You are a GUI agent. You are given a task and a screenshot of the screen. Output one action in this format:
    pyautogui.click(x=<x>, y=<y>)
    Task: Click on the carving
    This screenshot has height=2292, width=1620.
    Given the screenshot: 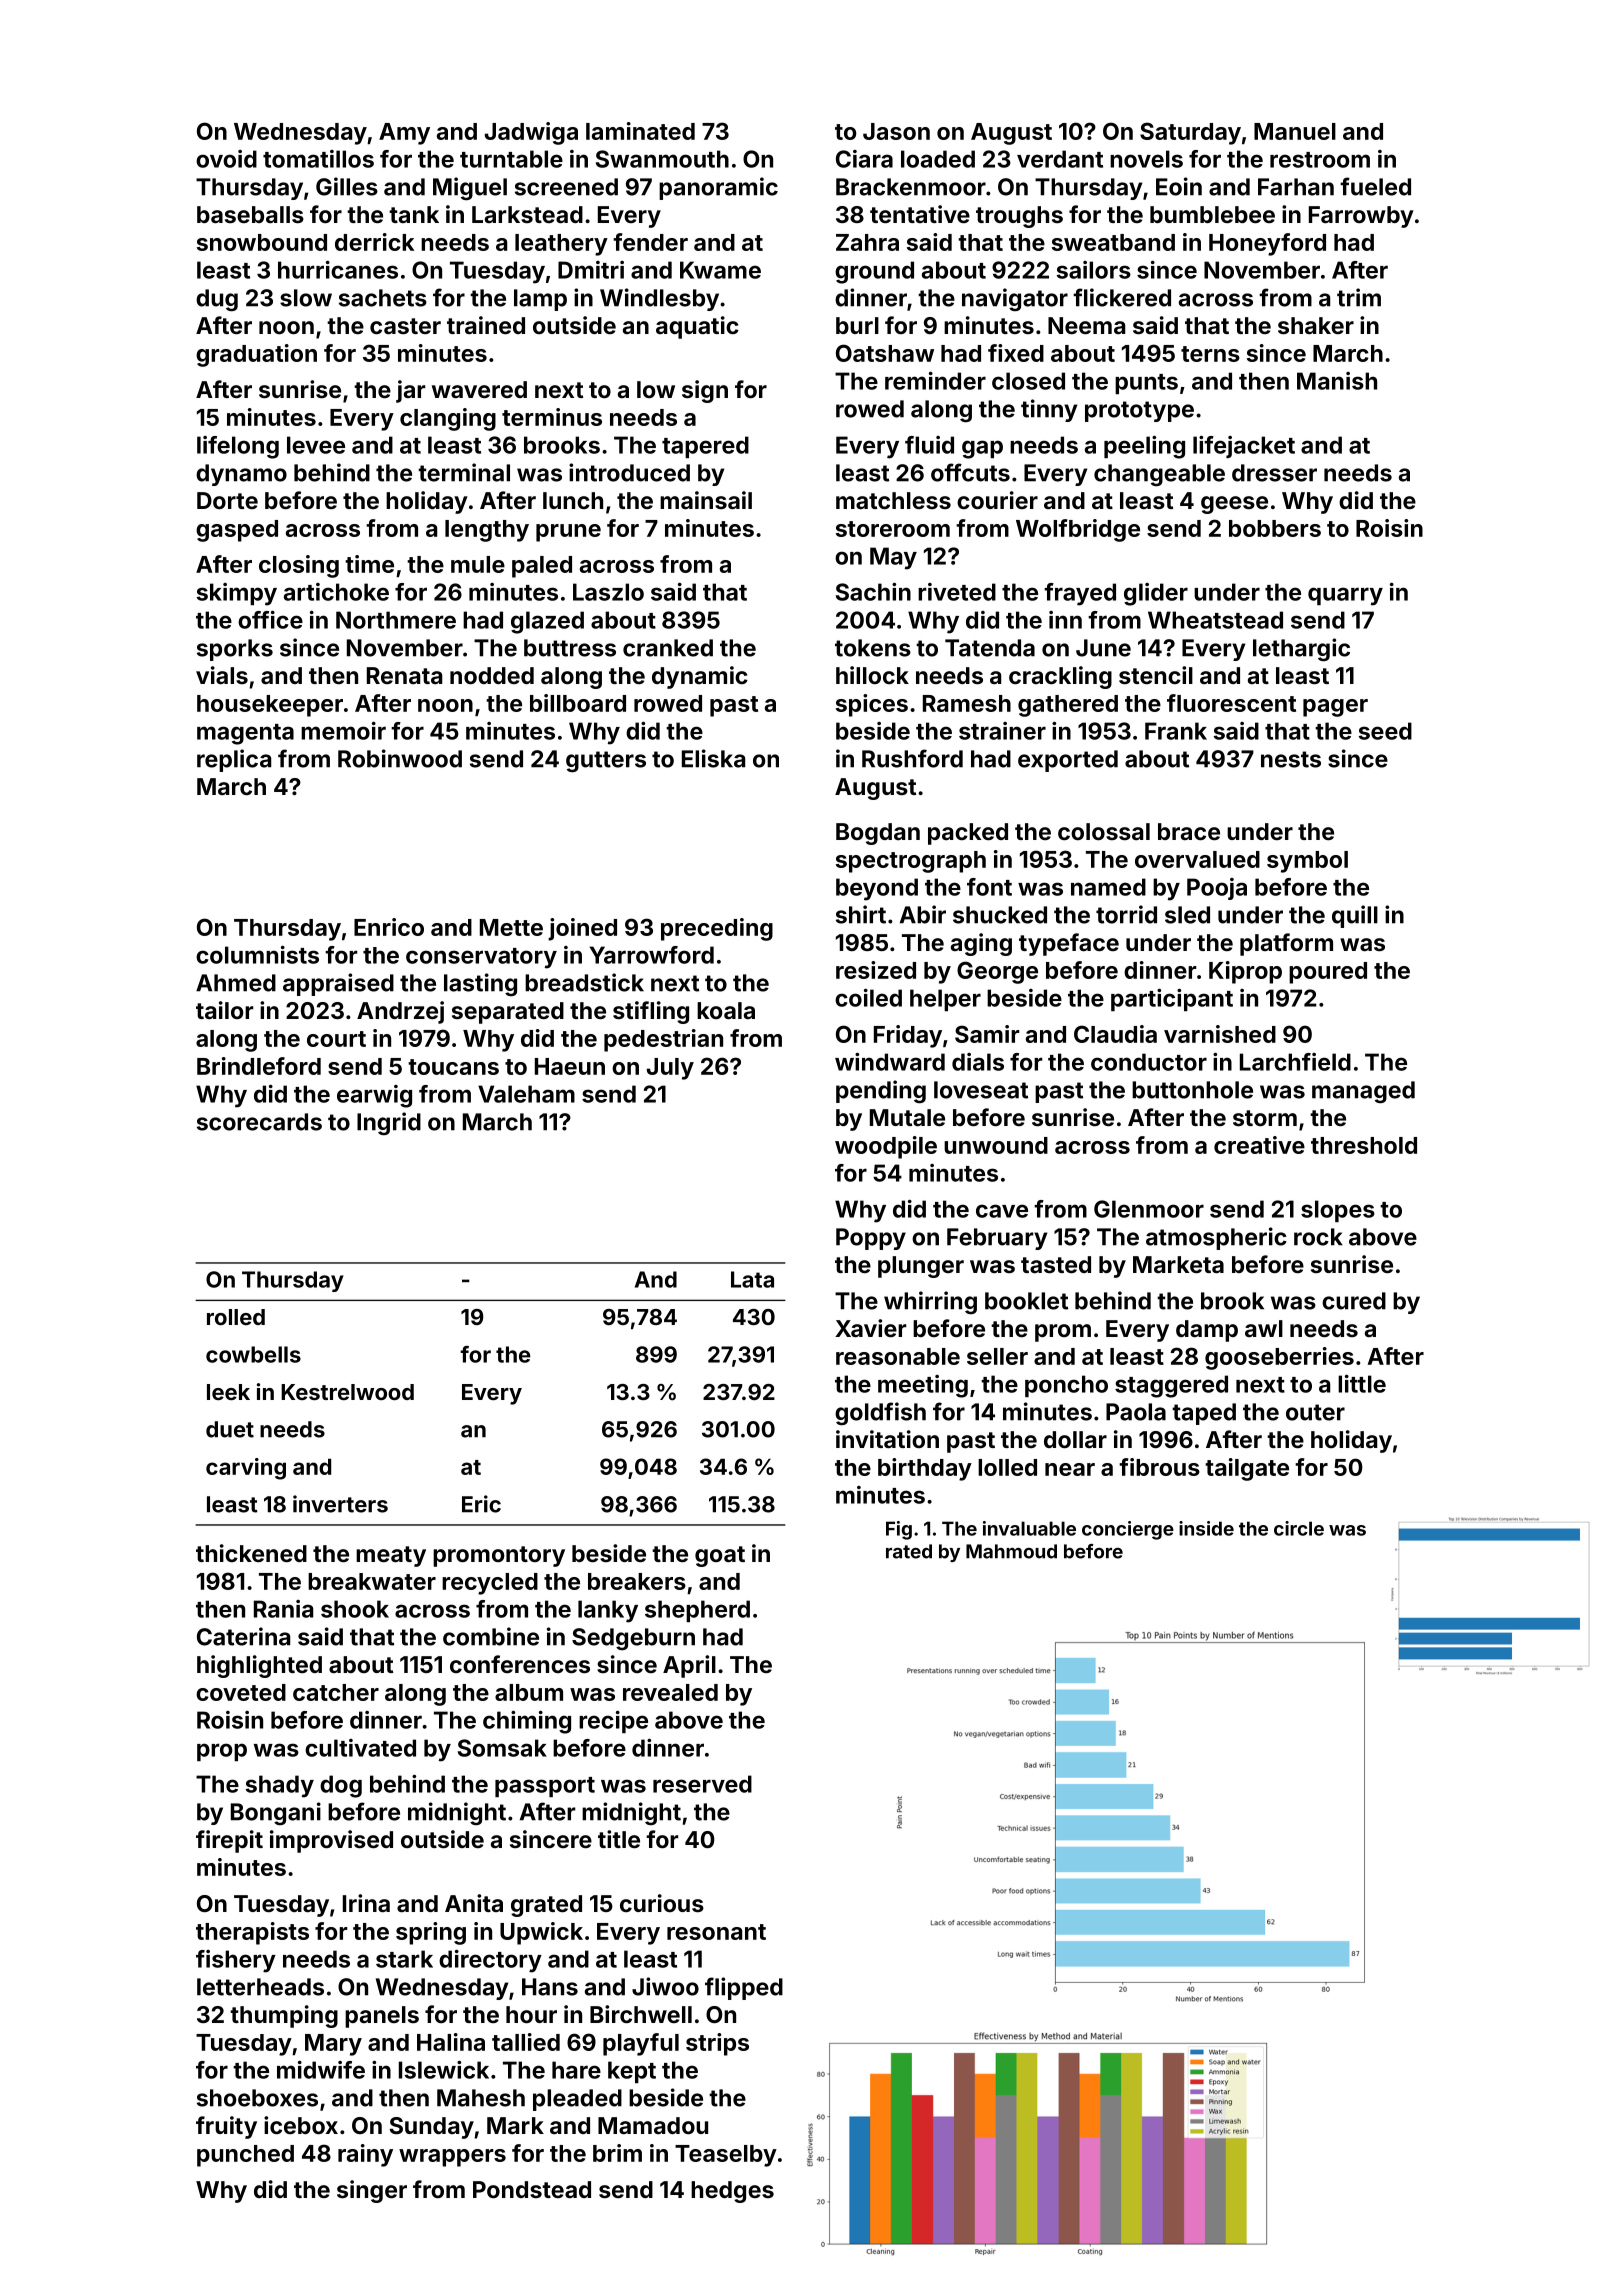 What is the action you would take?
    pyautogui.click(x=246, y=1469)
